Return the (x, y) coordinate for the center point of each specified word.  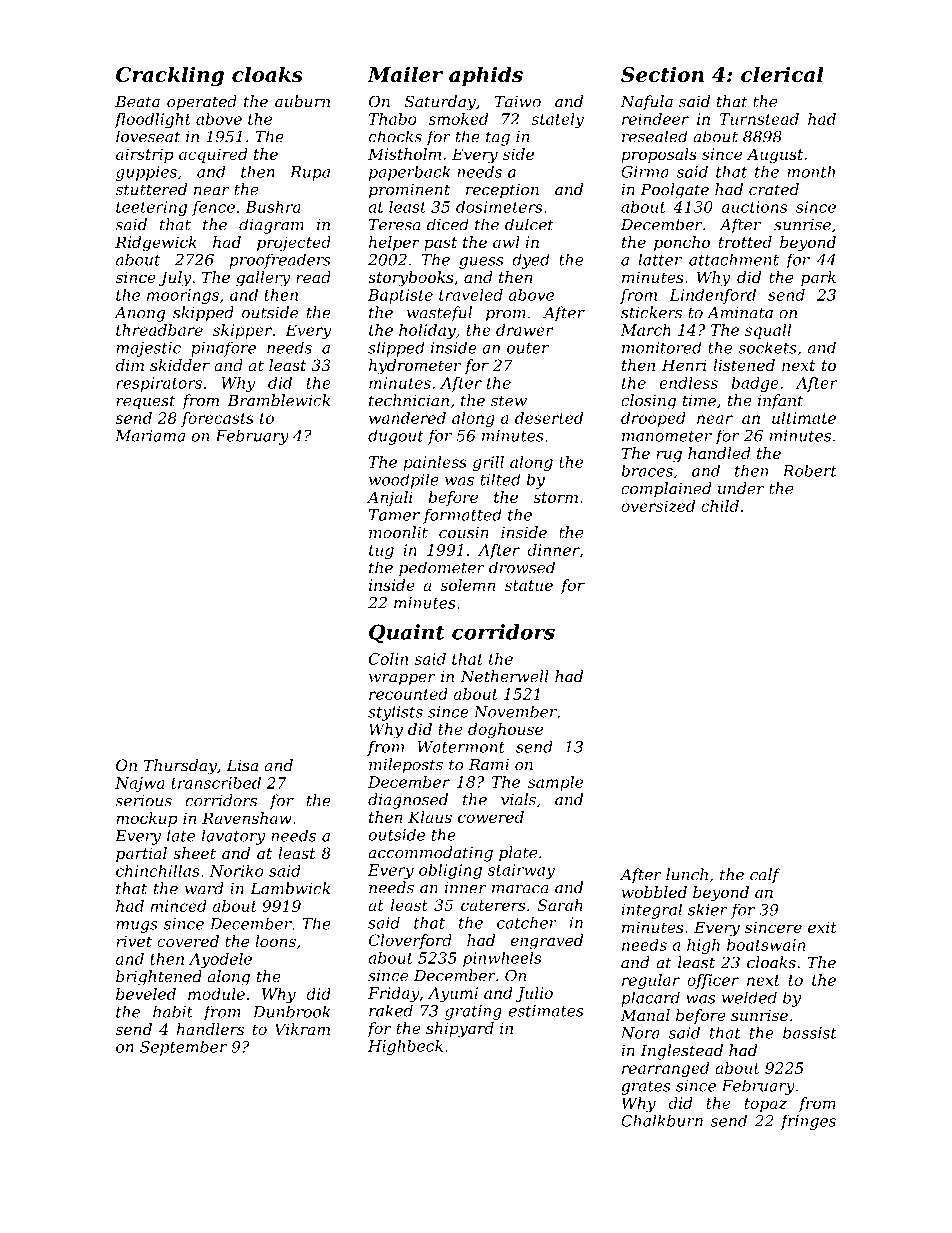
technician (409, 400)
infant (781, 402)
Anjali (390, 499)
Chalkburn (662, 1120)
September (183, 1048)
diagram (271, 226)
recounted (408, 694)
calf (765, 876)
